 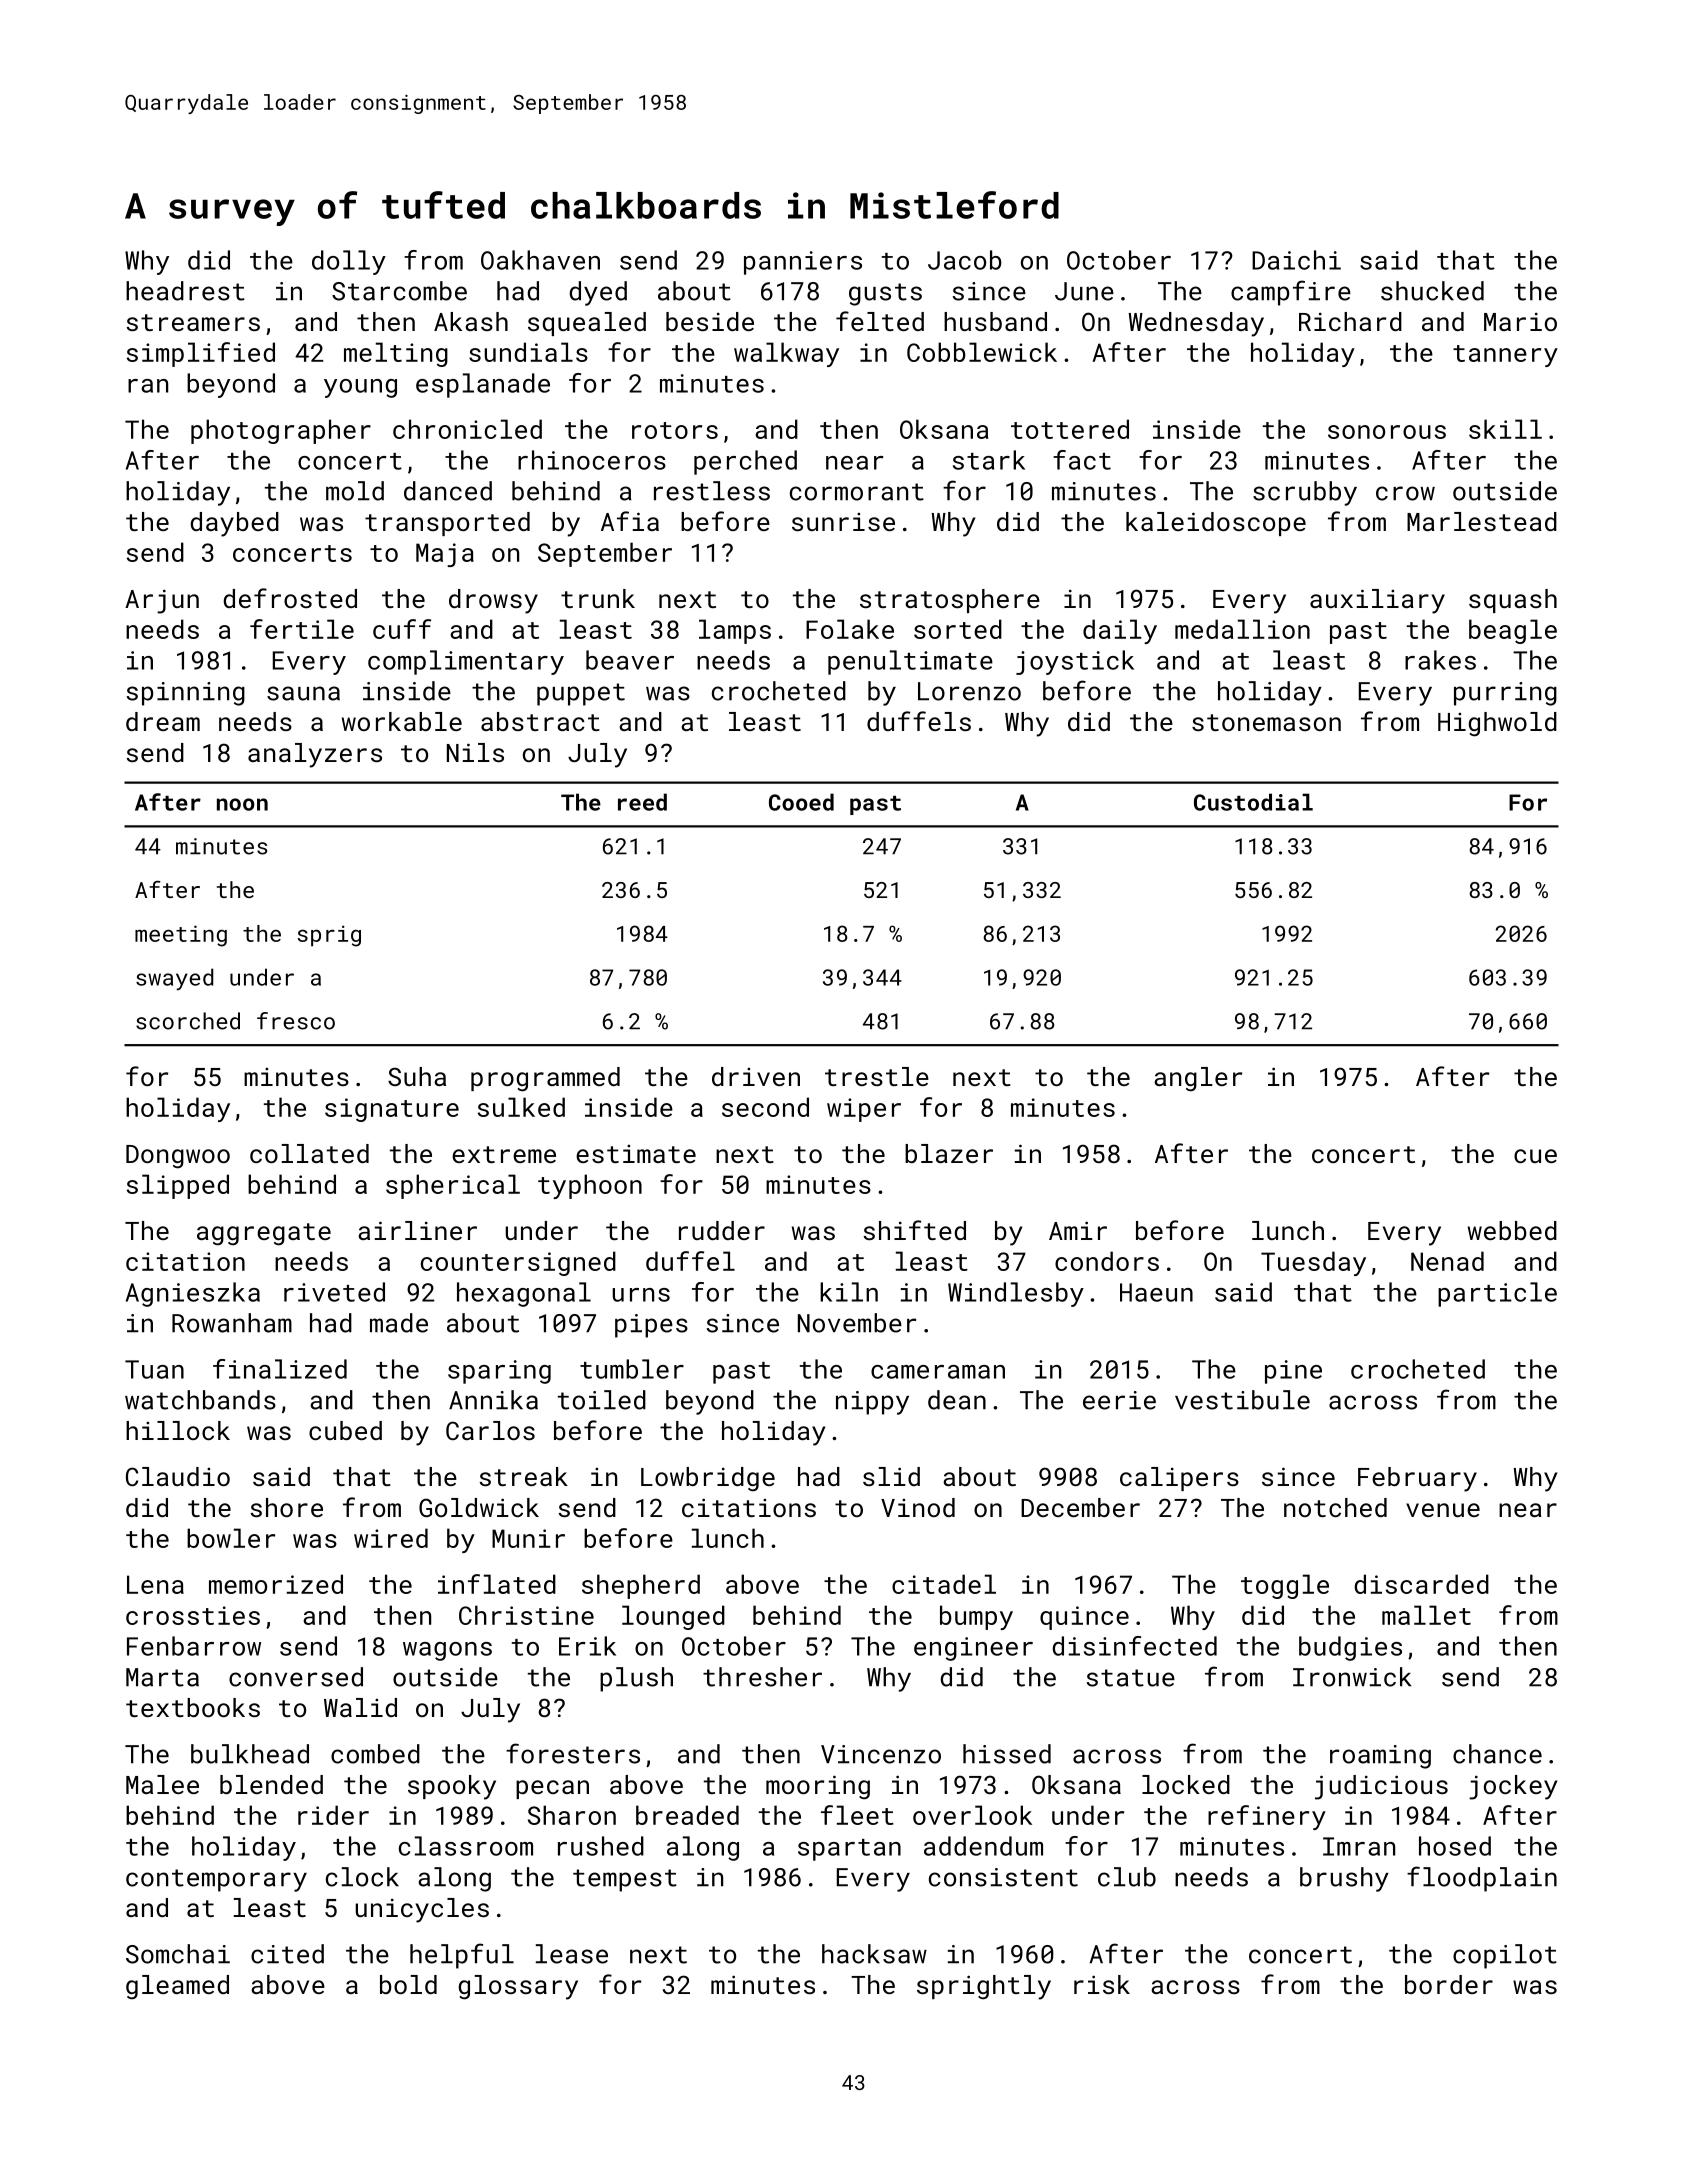 What do you see at coordinates (1266, 722) in the image?
I see `stonemason` at bounding box center [1266, 722].
